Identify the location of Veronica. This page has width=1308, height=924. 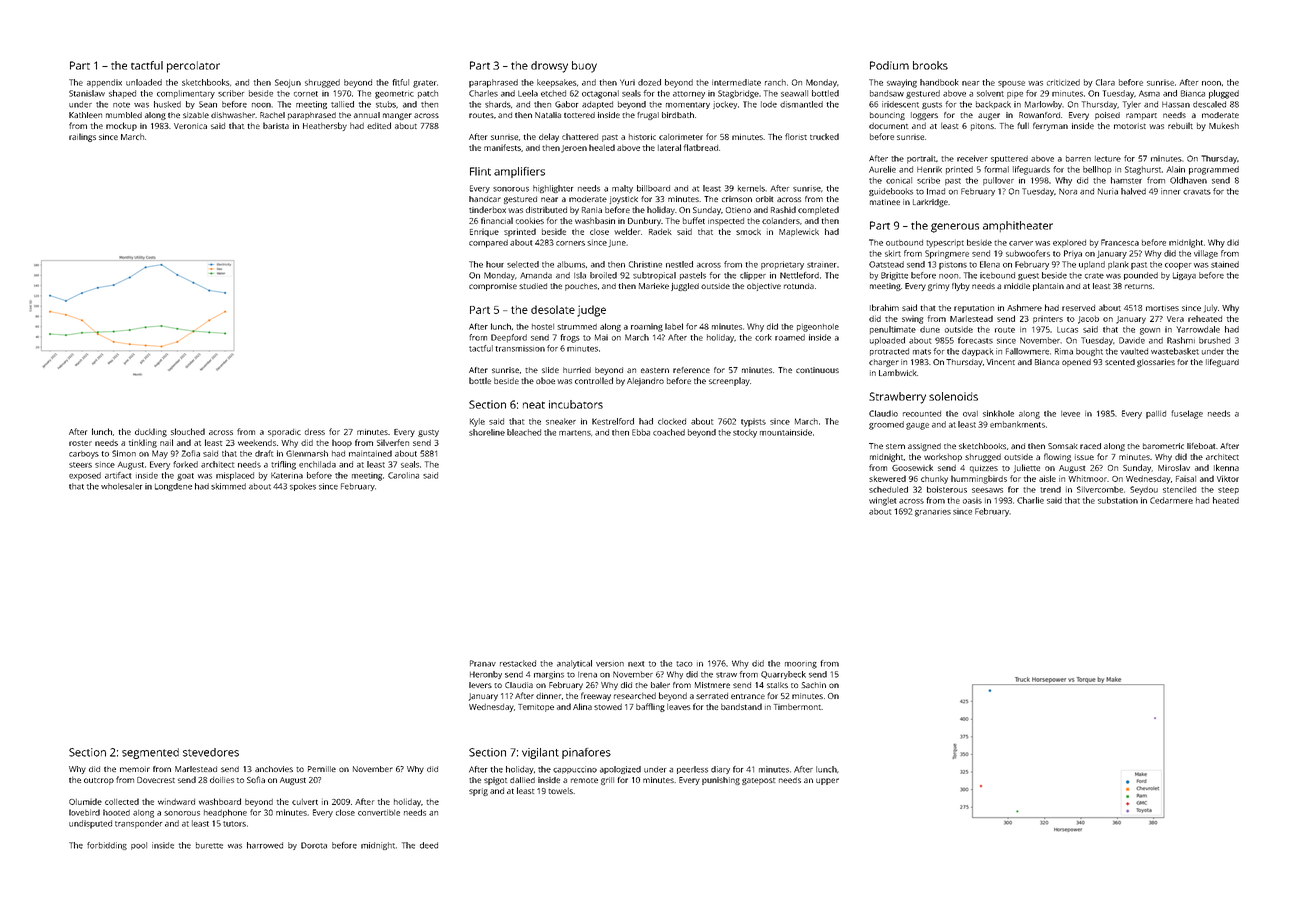
(190, 126).
